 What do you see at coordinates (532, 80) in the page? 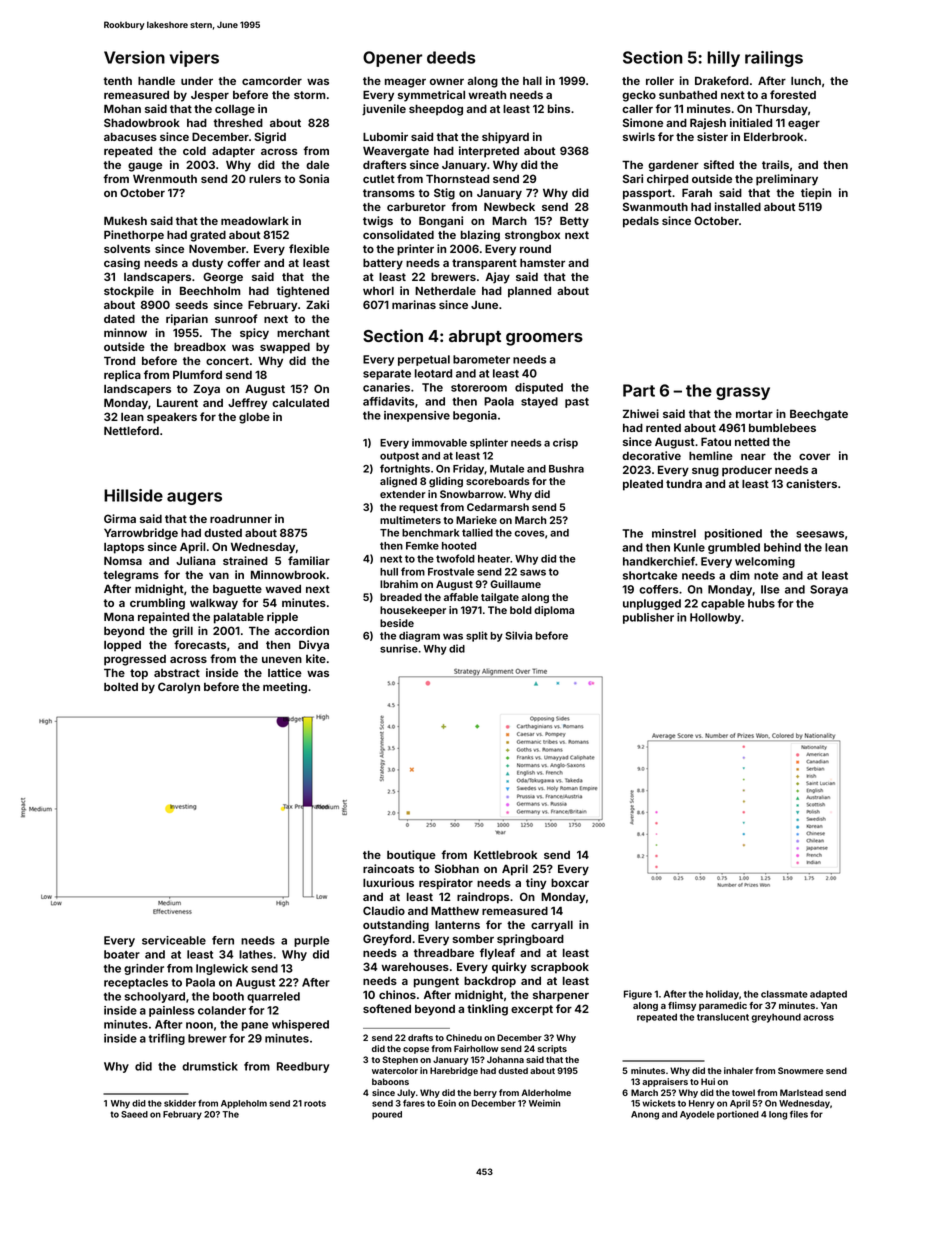
I see `hall` at bounding box center [532, 80].
